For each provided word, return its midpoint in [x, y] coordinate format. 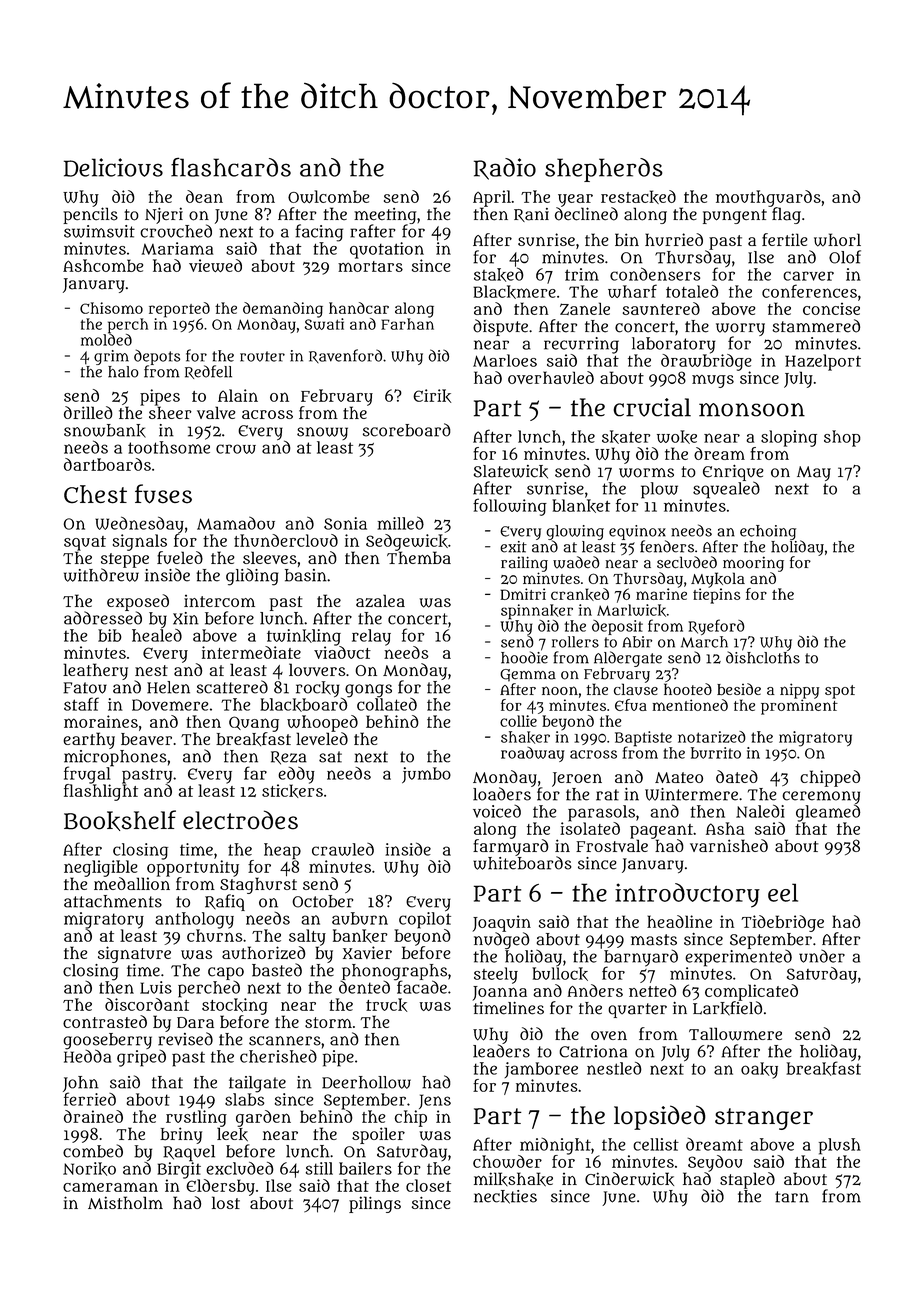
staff [81, 704]
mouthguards [768, 198]
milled [400, 523]
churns [214, 935]
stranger [764, 1119]
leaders [501, 1051]
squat [85, 543]
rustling [196, 1118]
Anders [595, 990]
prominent [799, 707]
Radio [505, 169]
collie [518, 721]
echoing [768, 532]
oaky [759, 1070]
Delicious [113, 167]
